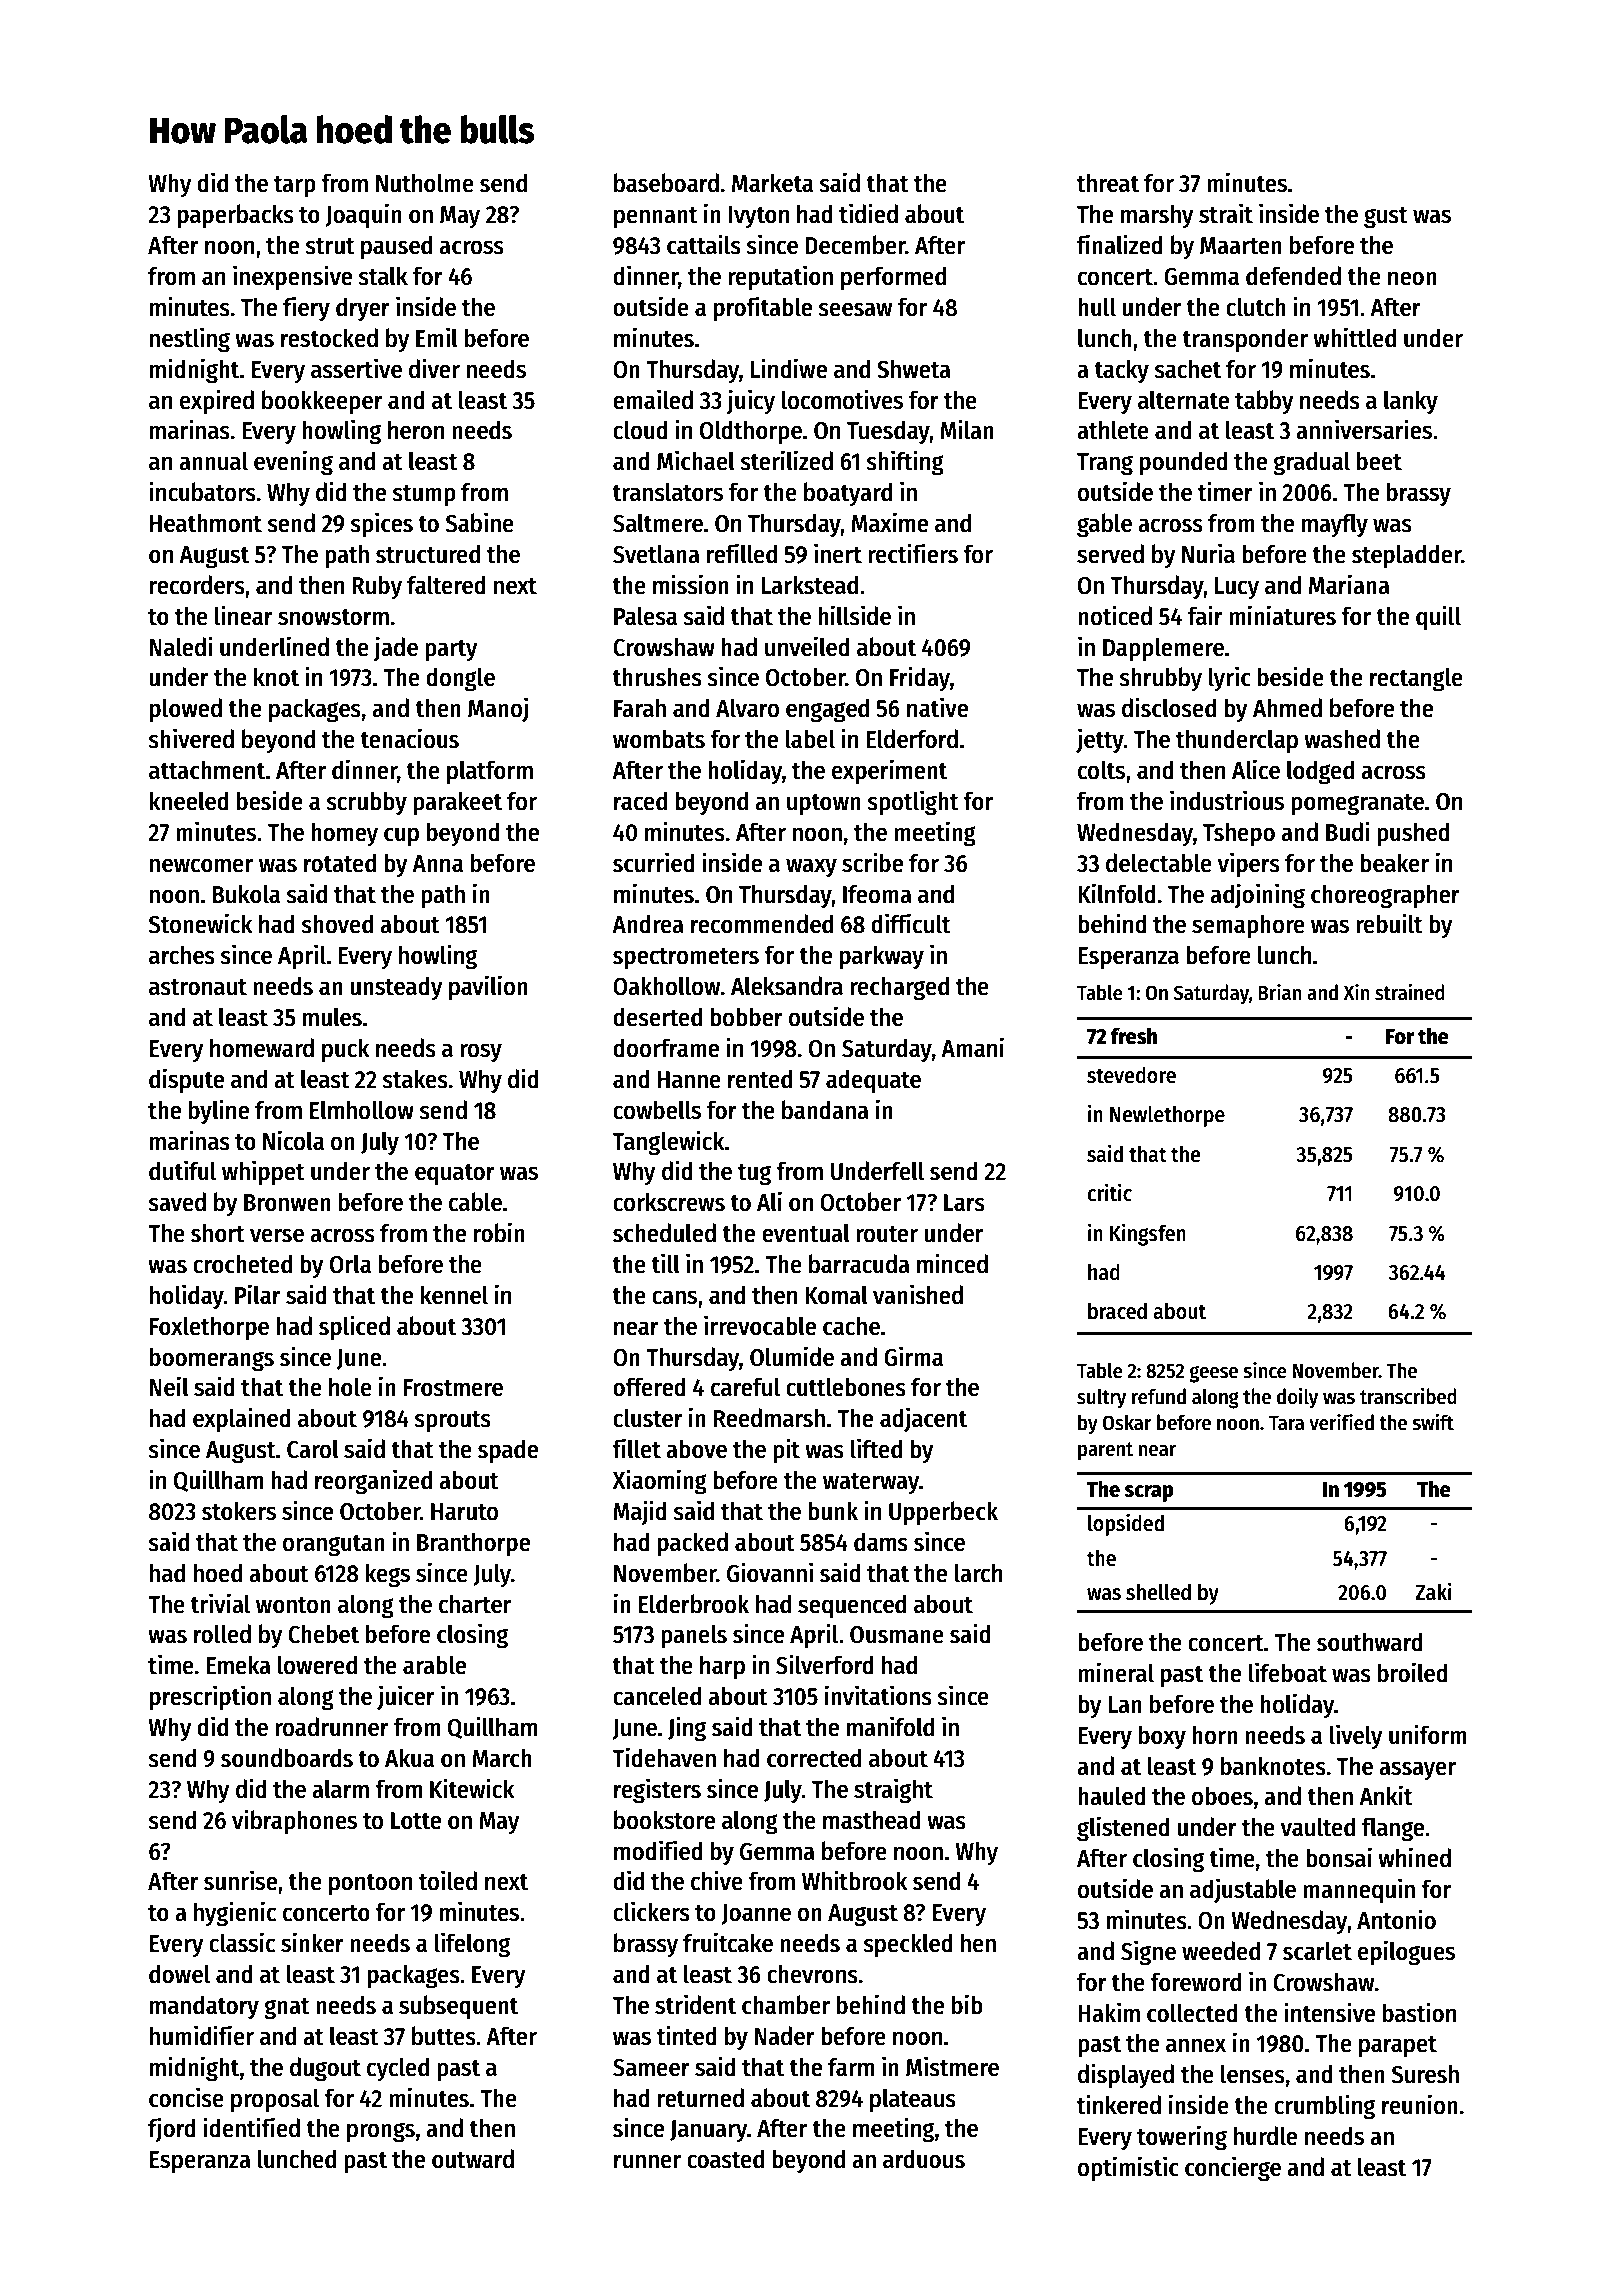 This document has width=1620, height=2292. I want to click on Tshepo, so click(1239, 834).
